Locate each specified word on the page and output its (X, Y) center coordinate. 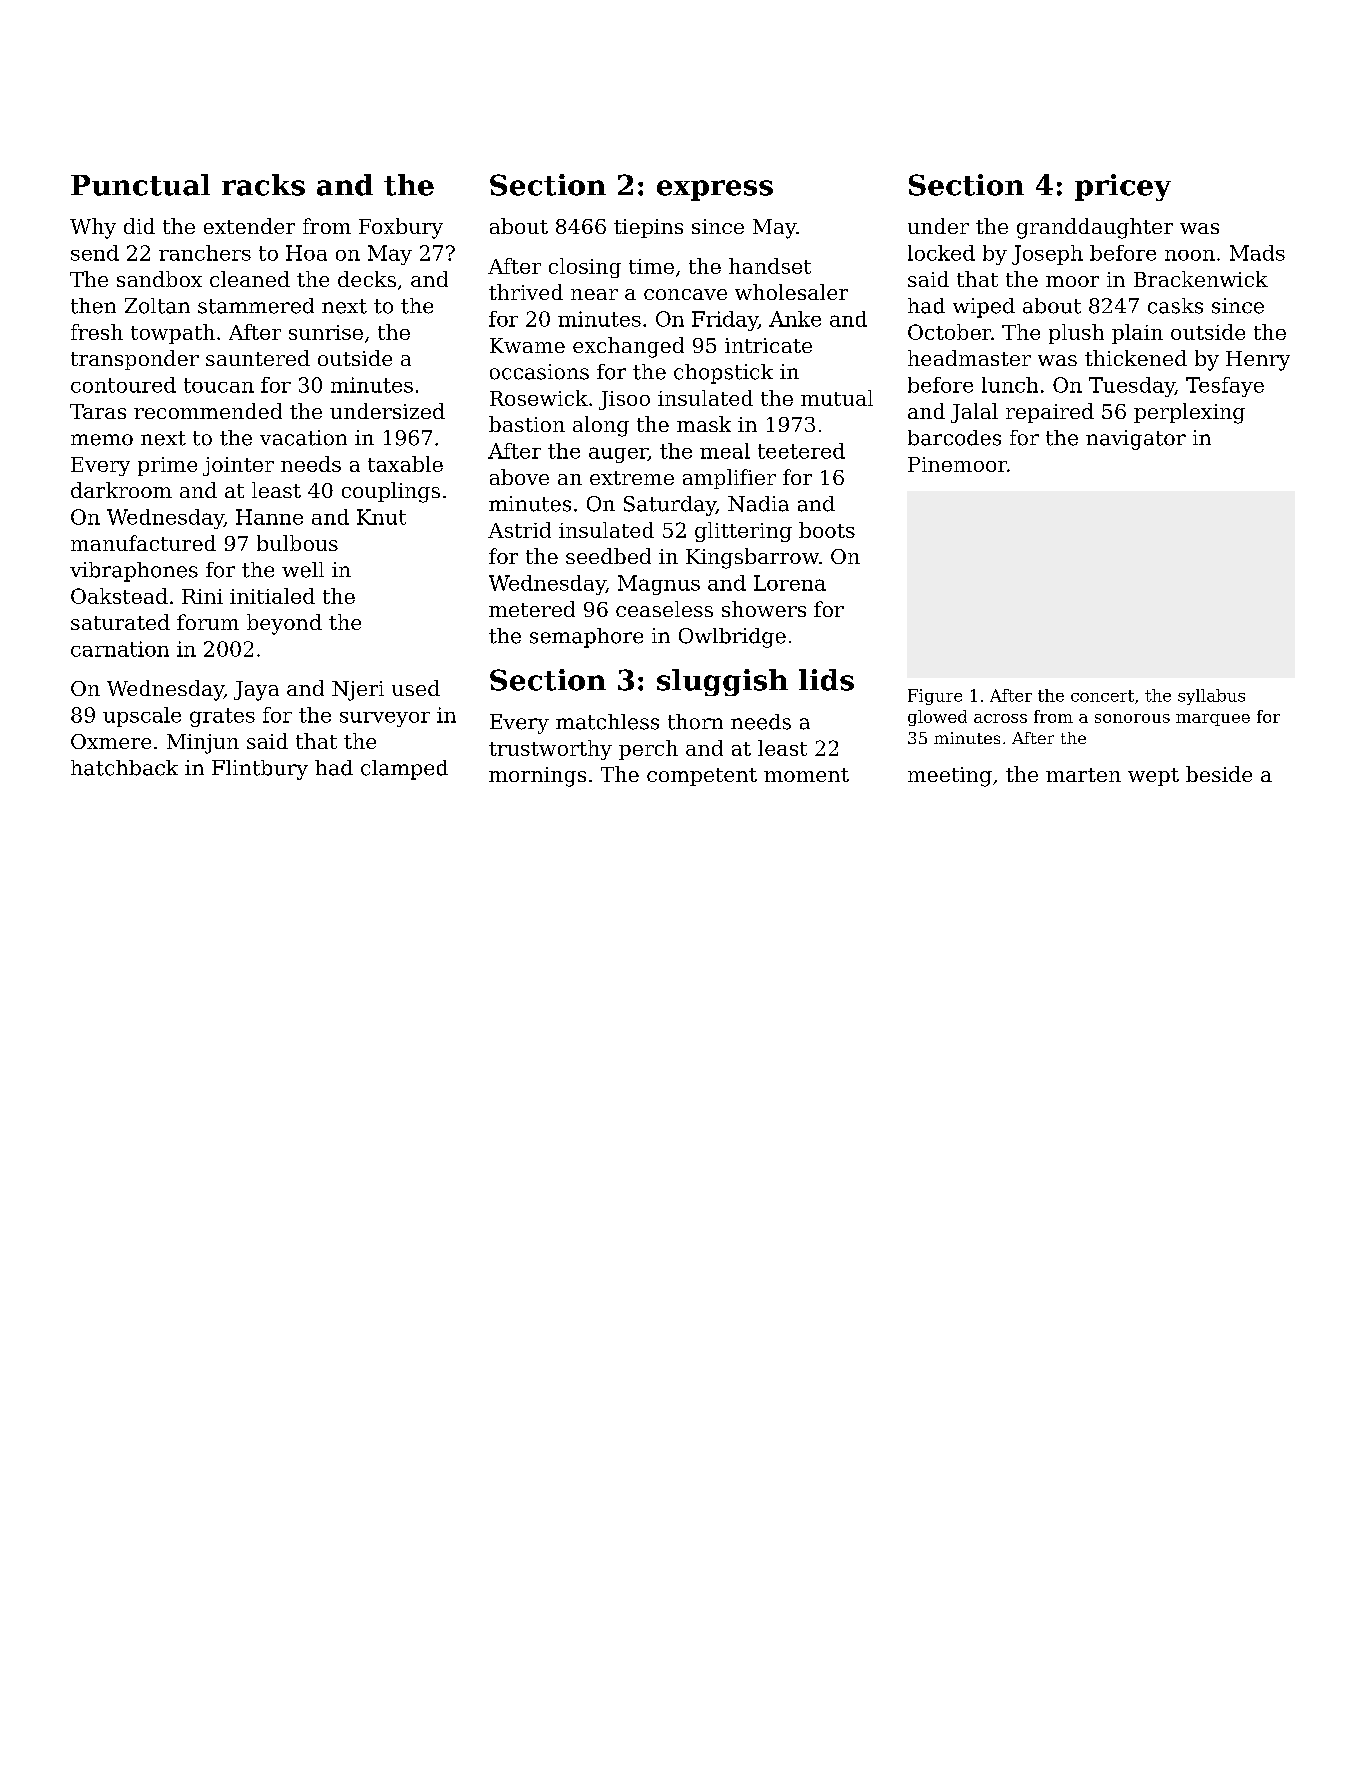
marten (1083, 775)
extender (249, 226)
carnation (120, 649)
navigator (1136, 440)
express (715, 190)
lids (826, 680)
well (303, 570)
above (519, 477)
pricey (1123, 187)
